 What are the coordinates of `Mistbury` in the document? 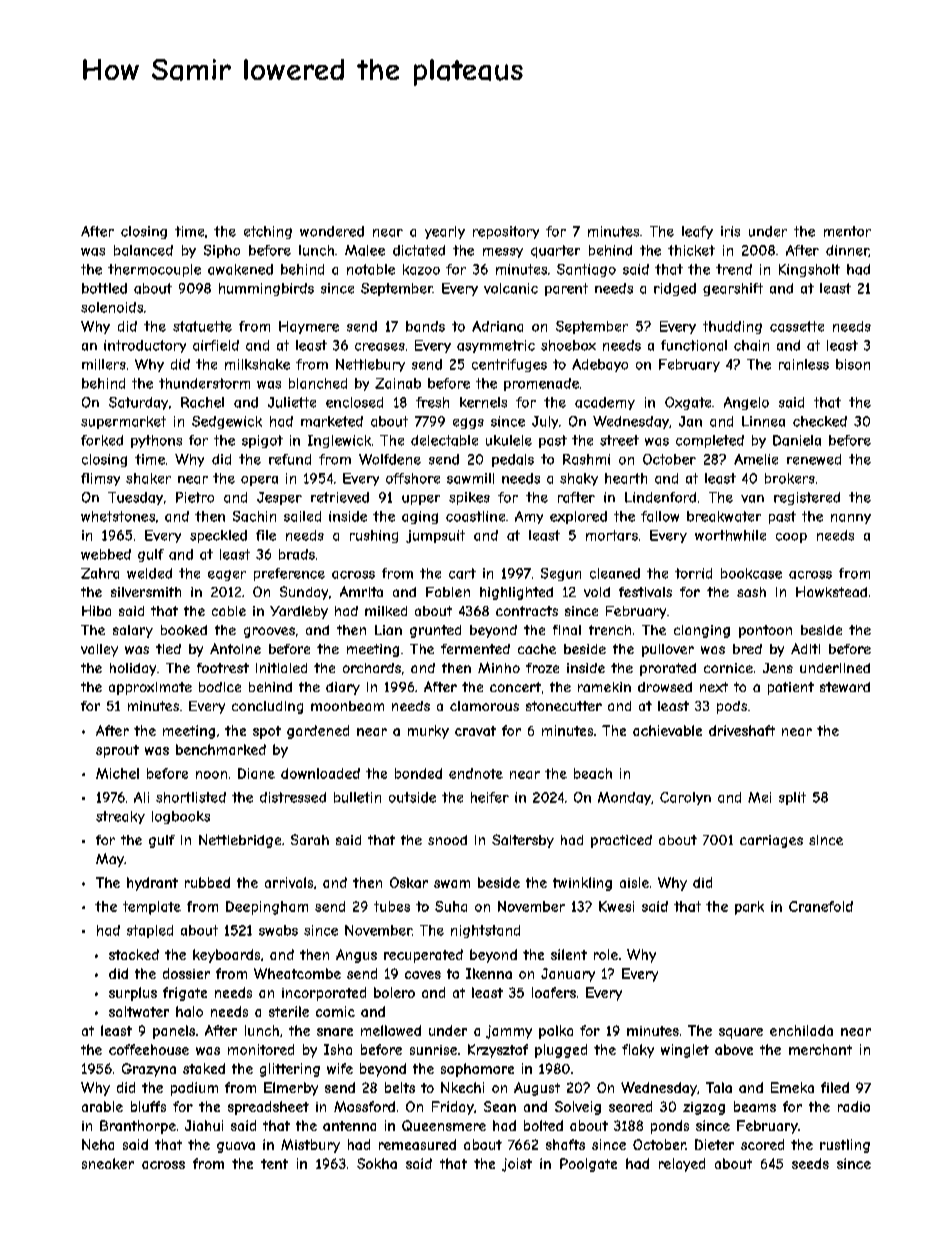 It's located at (310, 1146).
